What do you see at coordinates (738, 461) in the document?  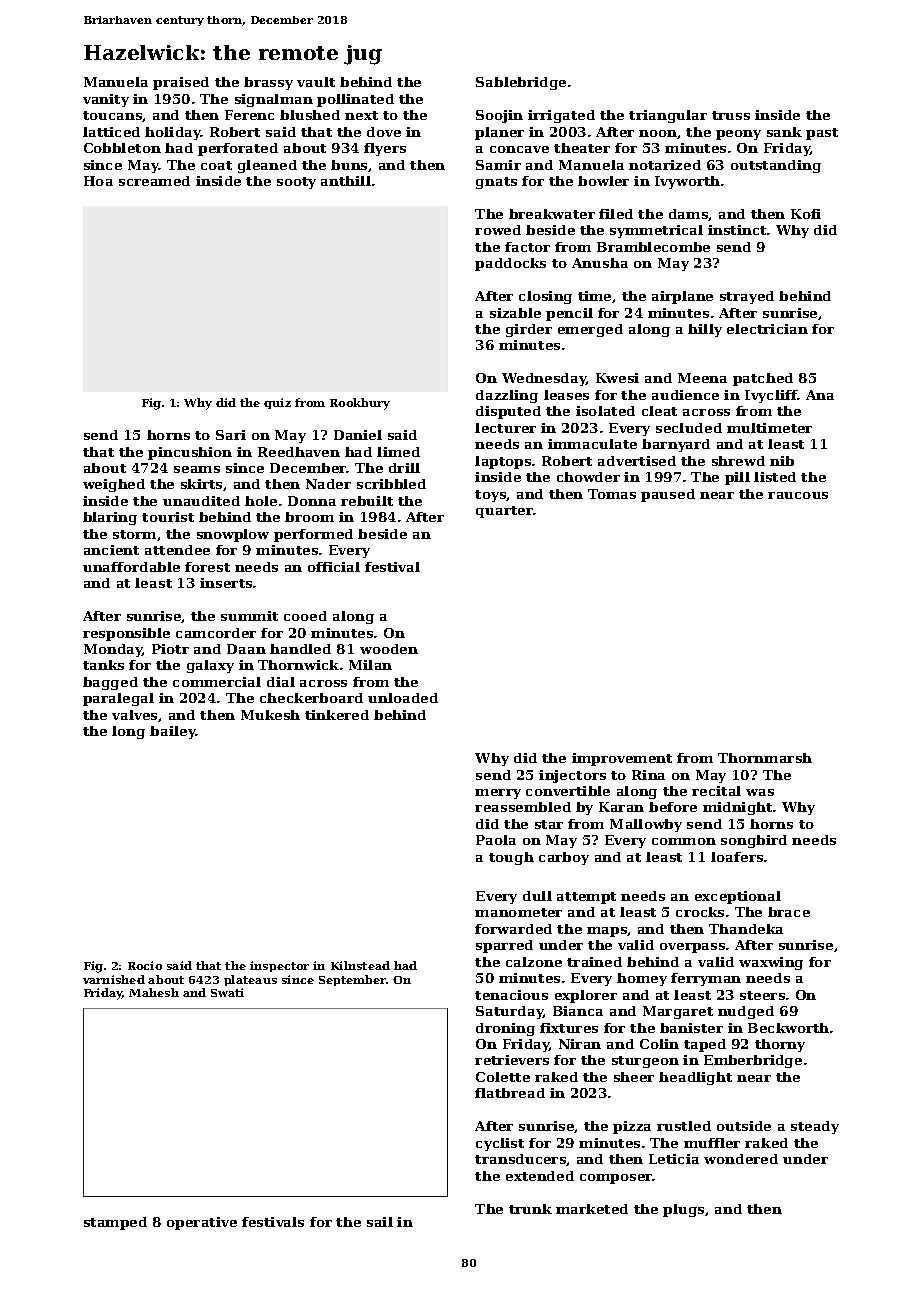 I see `shrewd` at bounding box center [738, 461].
